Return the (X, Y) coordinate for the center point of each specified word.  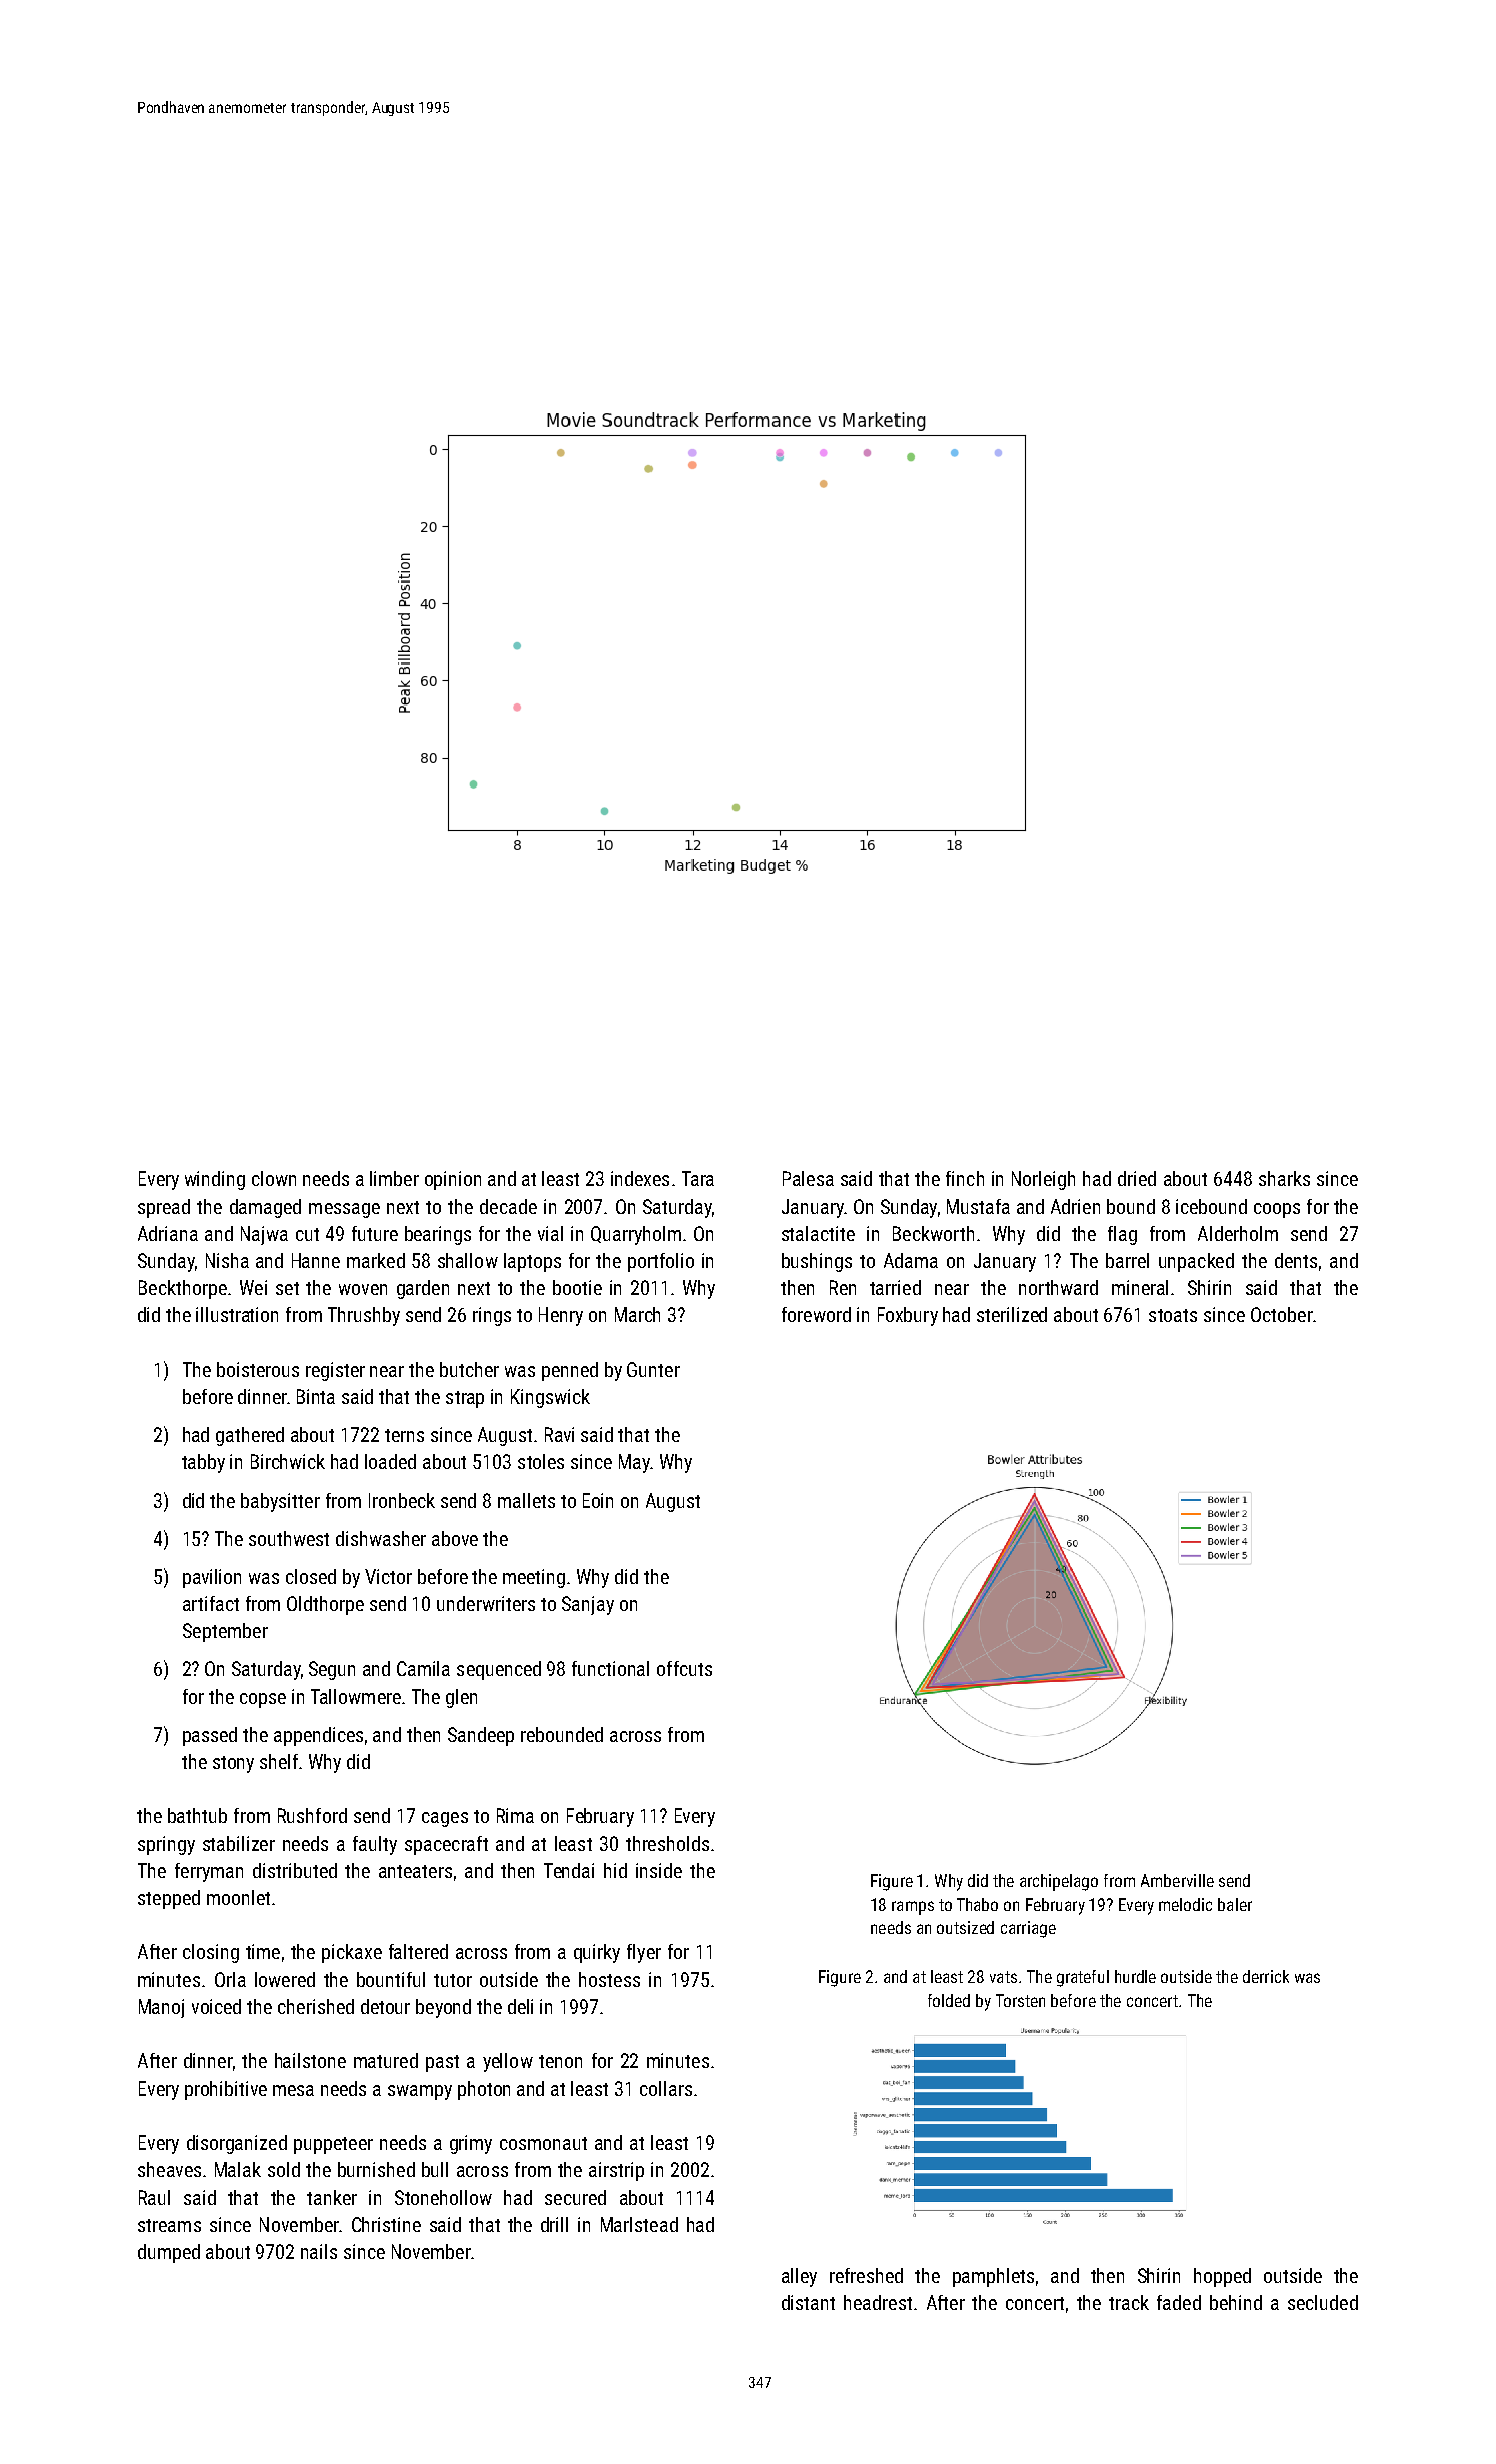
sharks (1284, 1178)
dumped (169, 2253)
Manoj (161, 2008)
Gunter (653, 1369)
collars (666, 2088)
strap (465, 1399)
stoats (1173, 1315)
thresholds (667, 1843)
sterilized (1012, 1314)
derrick (1266, 1976)
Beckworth (933, 1233)
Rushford (312, 1815)
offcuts (684, 1668)
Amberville (1177, 1880)
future (375, 1233)
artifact (211, 1603)
